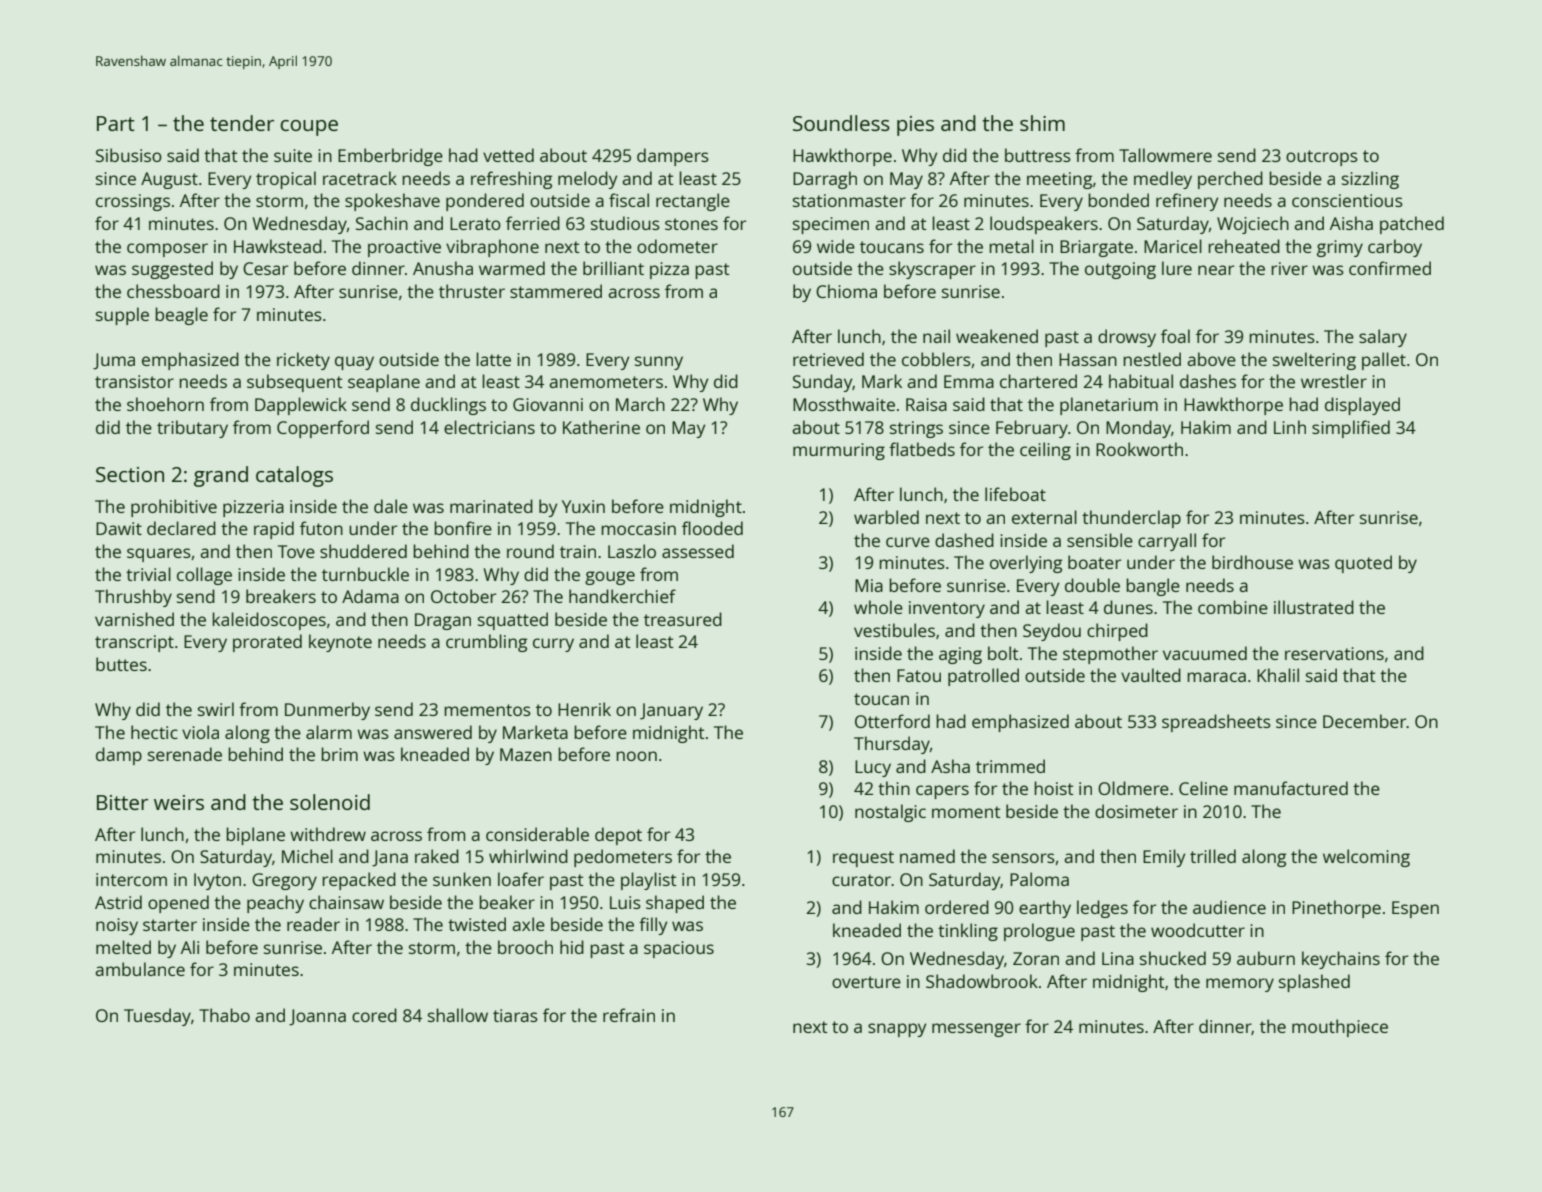  Describe the element at coordinates (629, 1015) in the document. I see `refrain` at that location.
